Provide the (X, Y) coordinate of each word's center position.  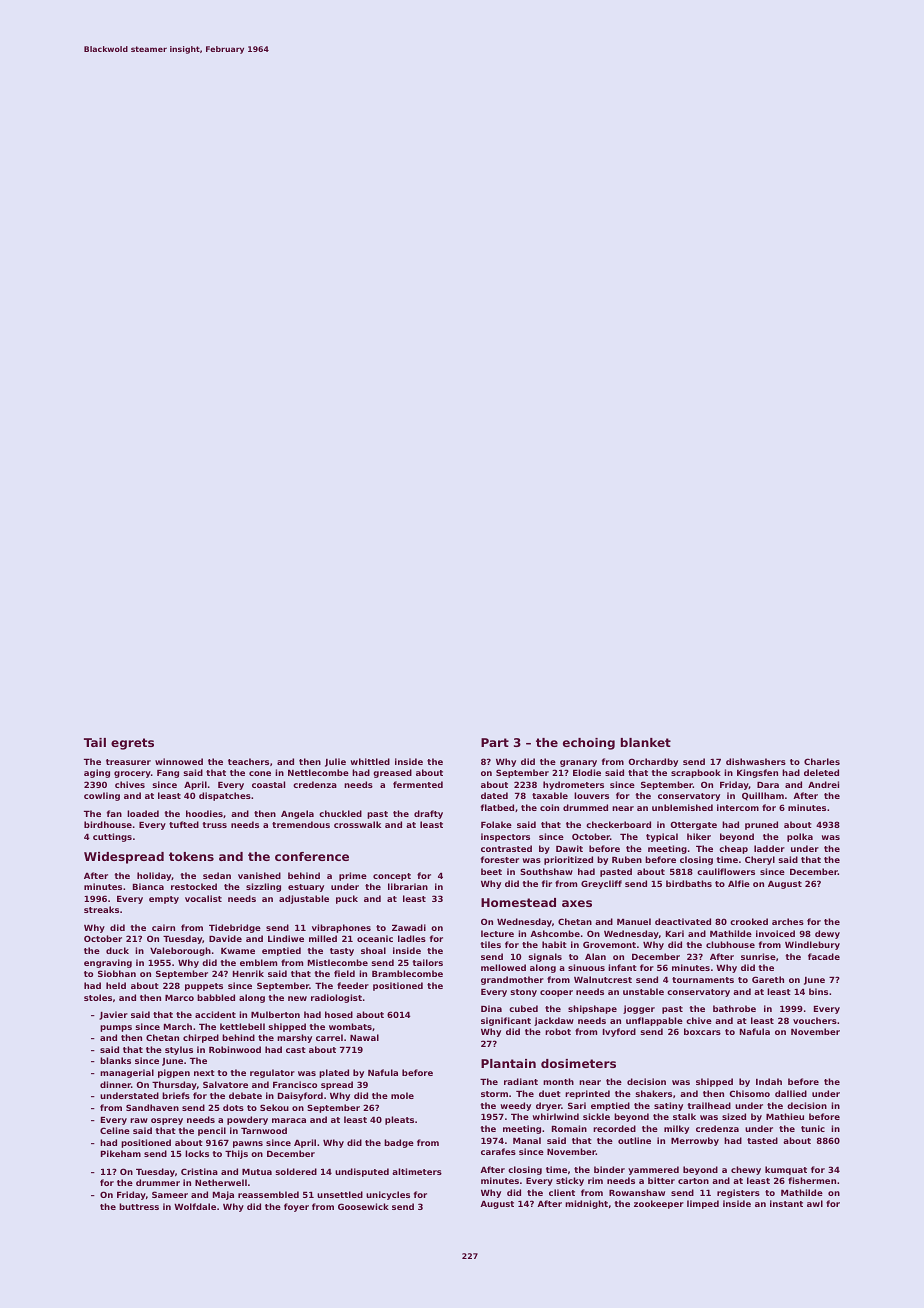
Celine (115, 1130)
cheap (733, 849)
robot (558, 1031)
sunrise (758, 956)
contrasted (506, 848)
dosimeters (578, 1063)
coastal (268, 784)
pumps (116, 1028)
